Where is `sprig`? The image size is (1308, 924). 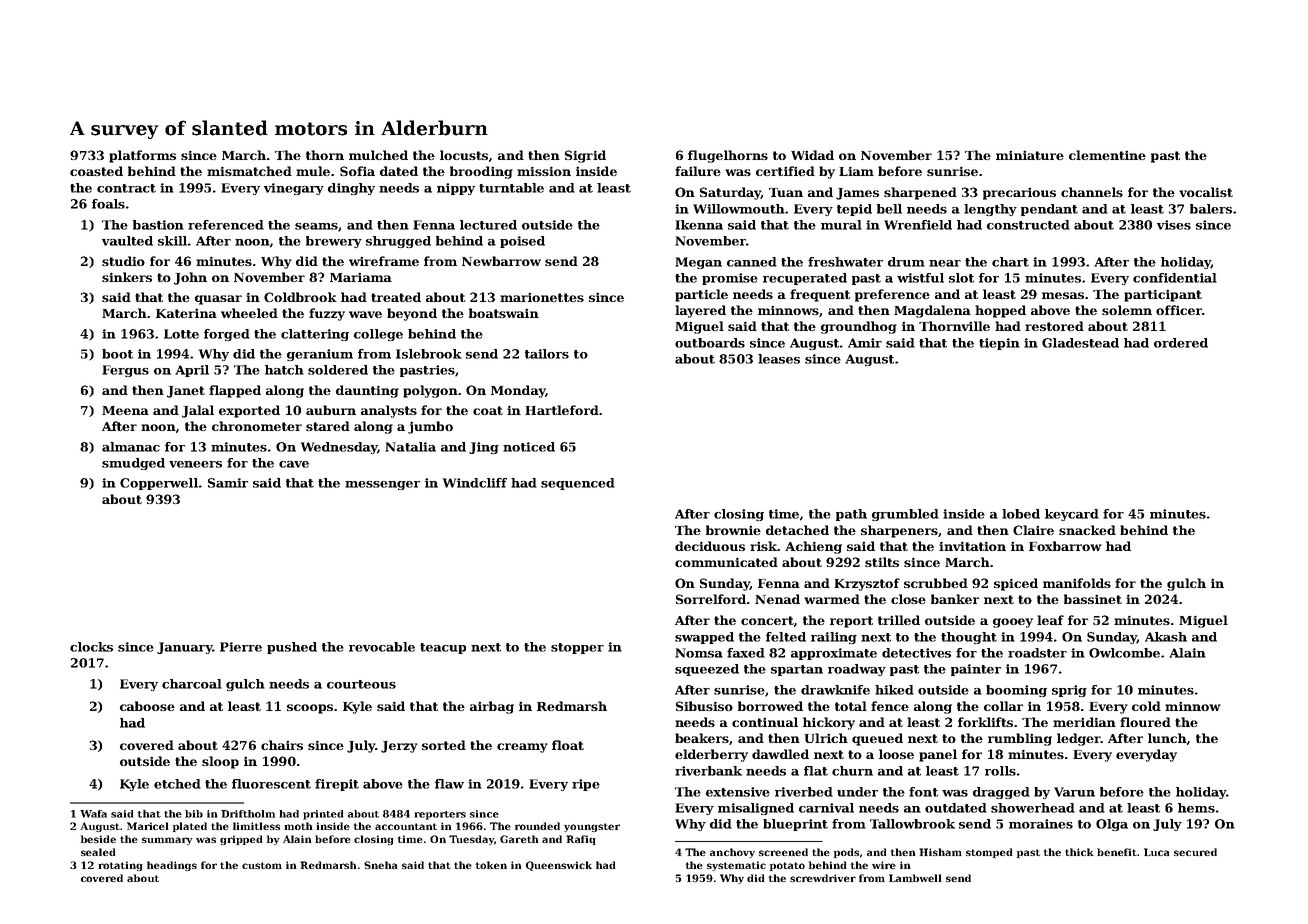 sprig is located at coordinates (1069, 691).
